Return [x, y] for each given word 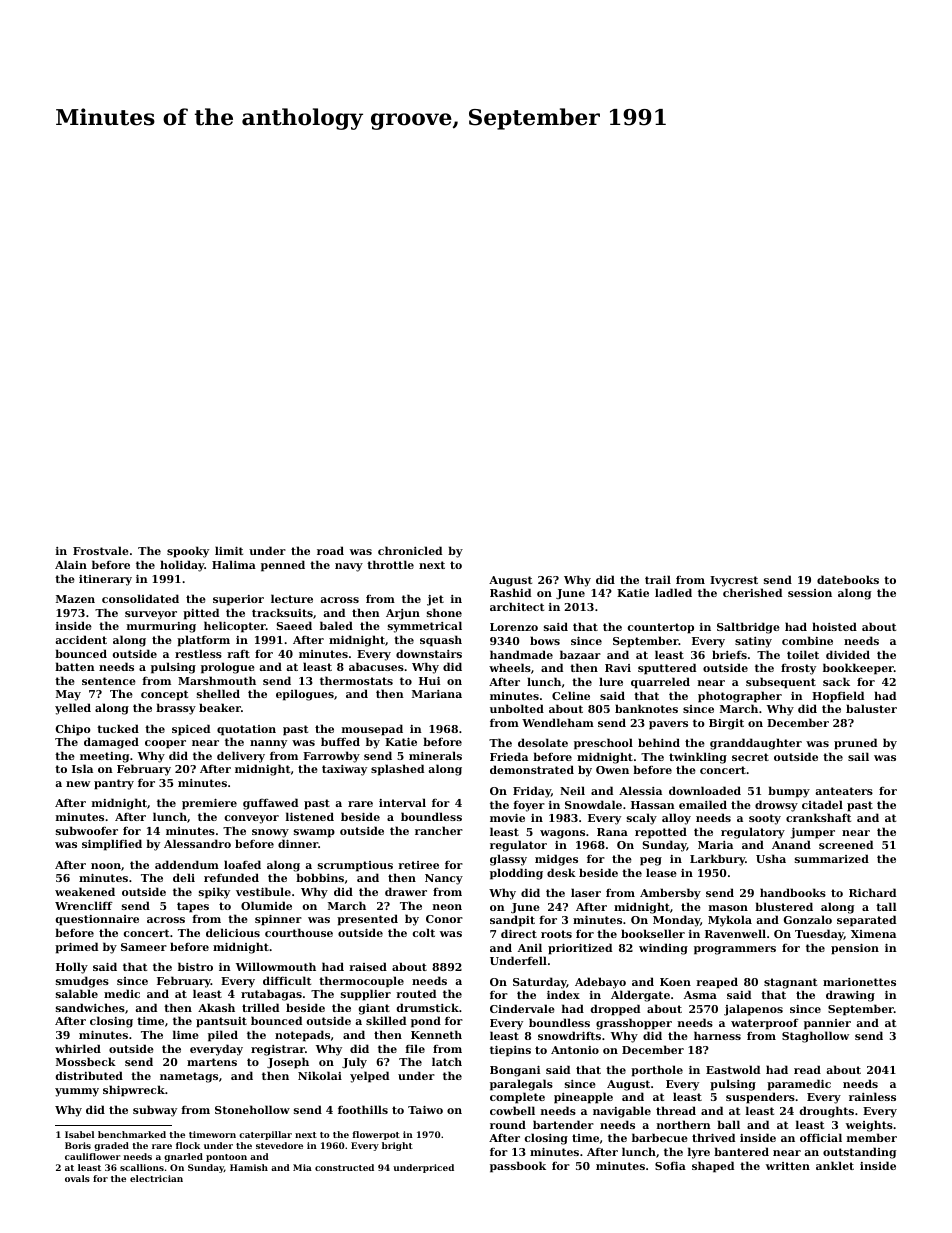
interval [402, 802]
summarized [832, 858]
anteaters [844, 791]
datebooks [848, 579]
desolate [543, 742]
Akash [216, 1007]
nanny [268, 744]
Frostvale [101, 550]
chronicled [410, 550]
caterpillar [265, 1135]
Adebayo [600, 983]
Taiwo [425, 1110]
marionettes [859, 982]
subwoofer [87, 830]
